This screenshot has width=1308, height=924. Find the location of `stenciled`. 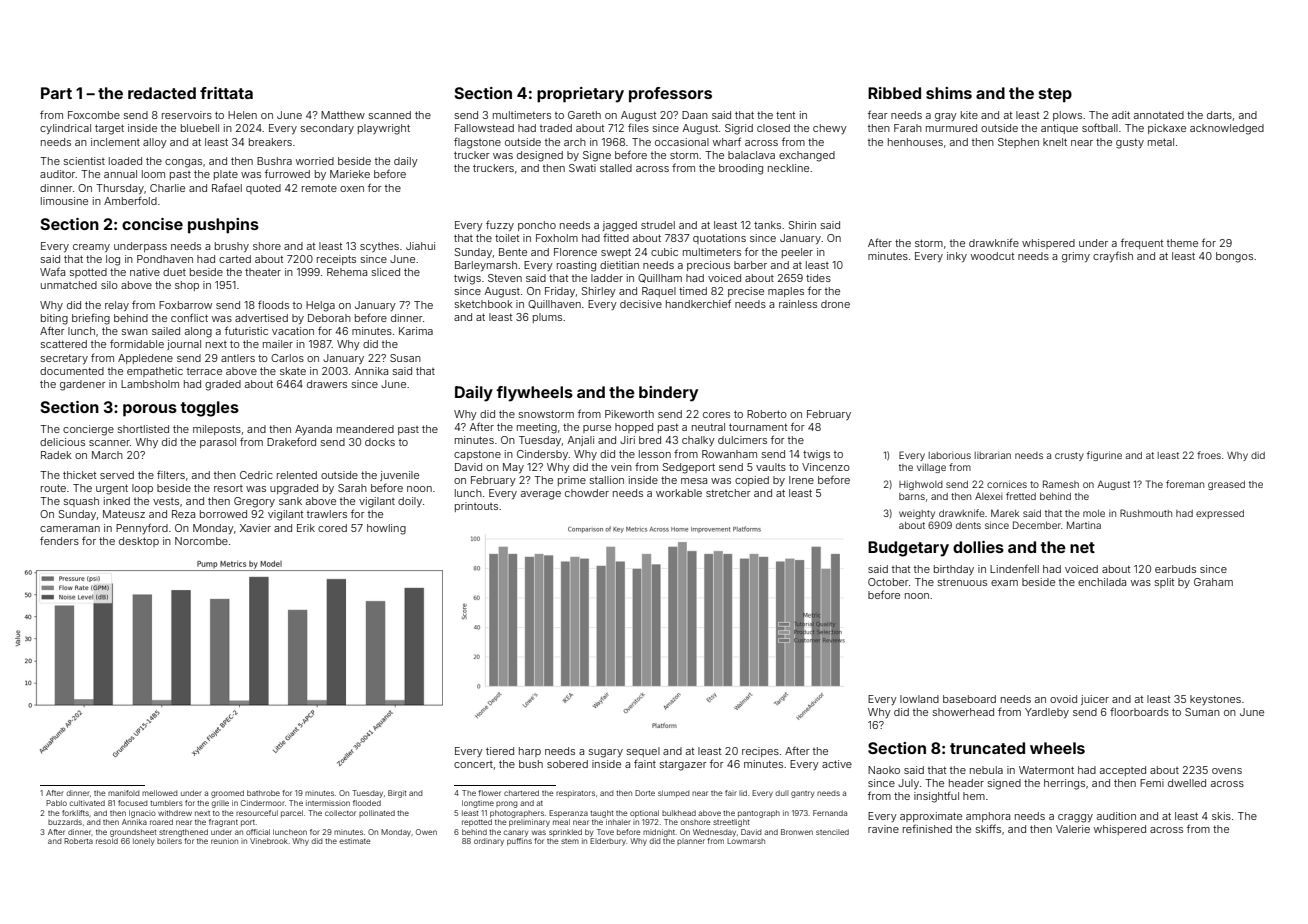

stenciled is located at coordinates (832, 832).
